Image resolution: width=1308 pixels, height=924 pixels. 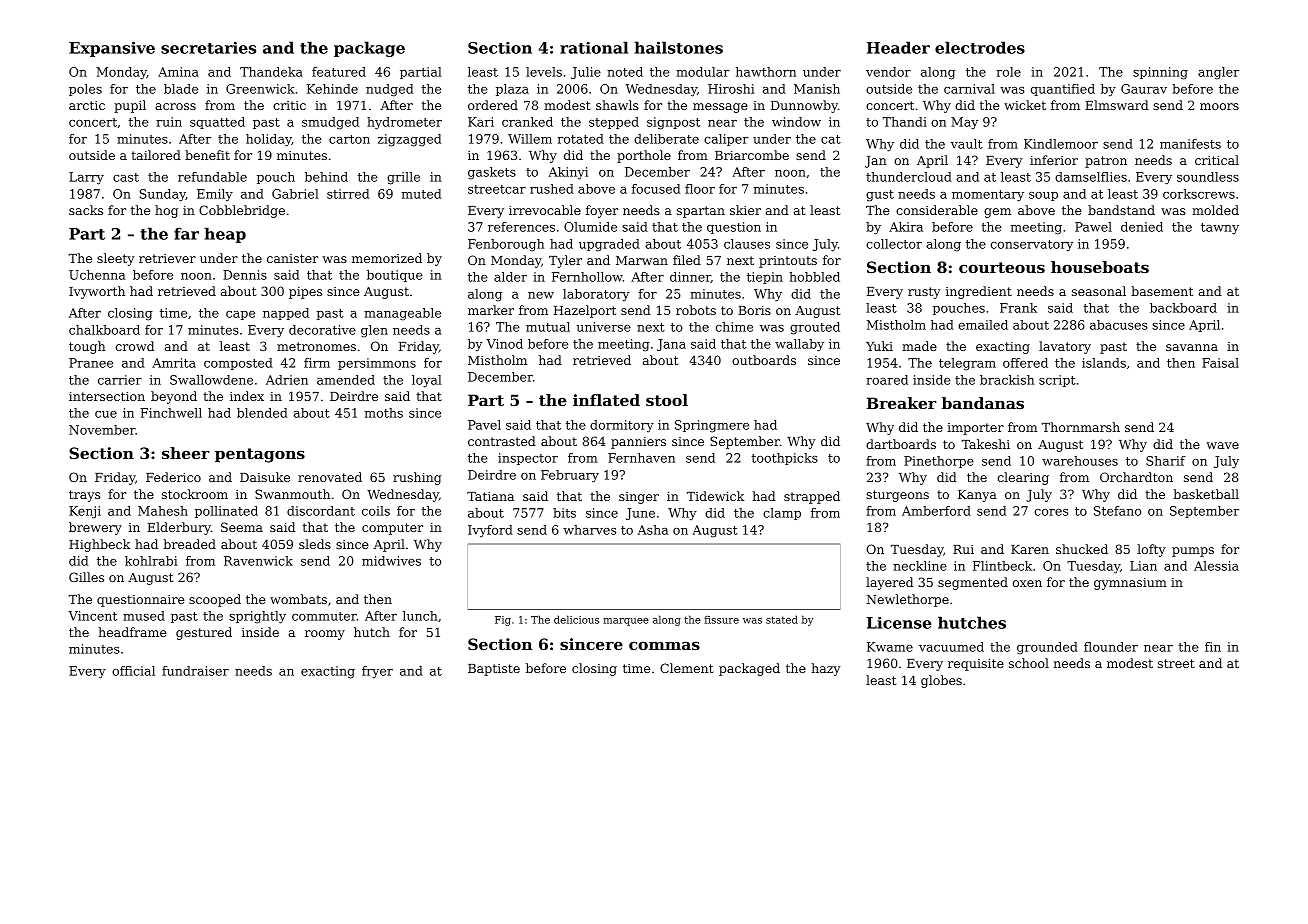 I want to click on delicious, so click(x=576, y=619).
